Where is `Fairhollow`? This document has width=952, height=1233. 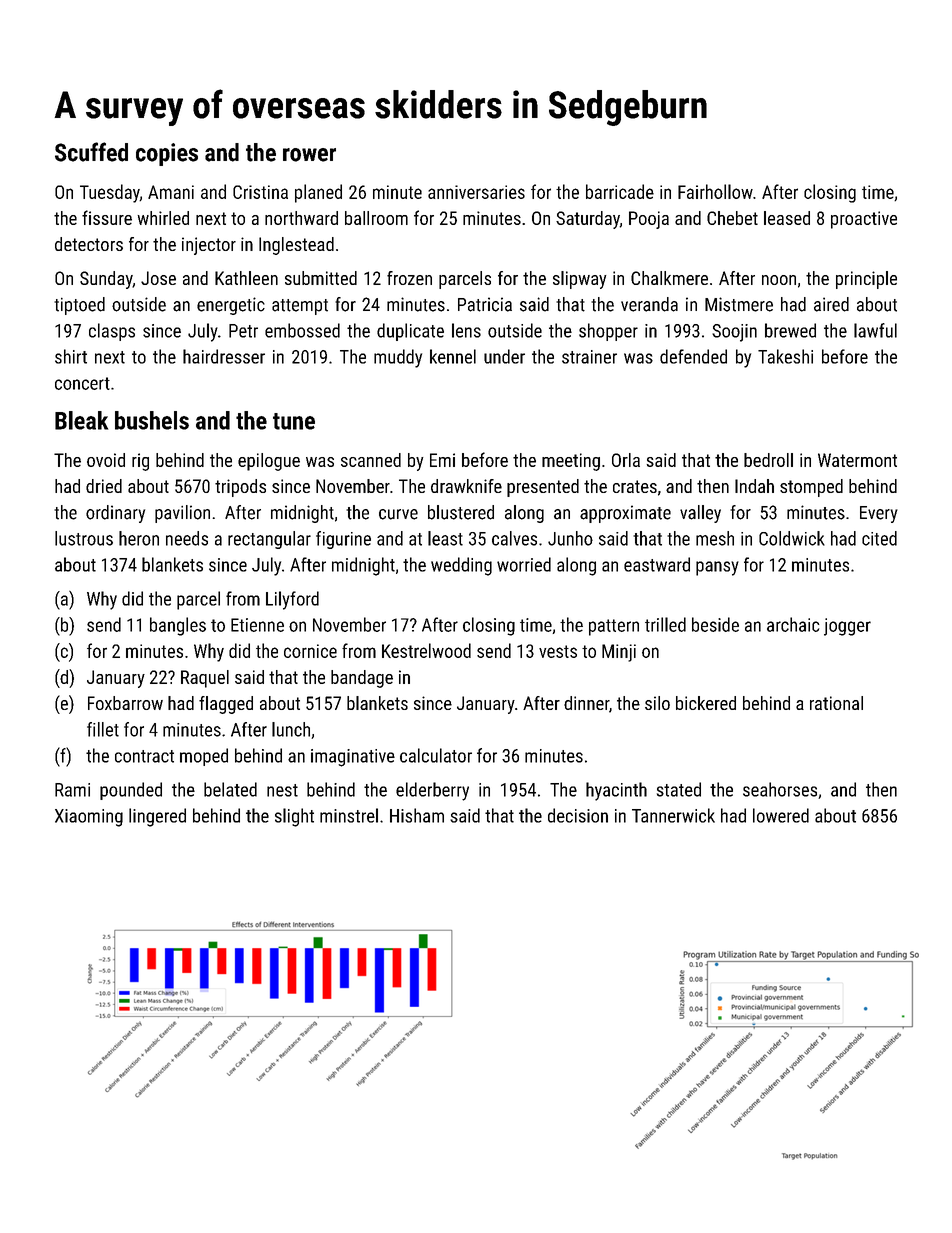
Fairhollow is located at coordinates (715, 191).
